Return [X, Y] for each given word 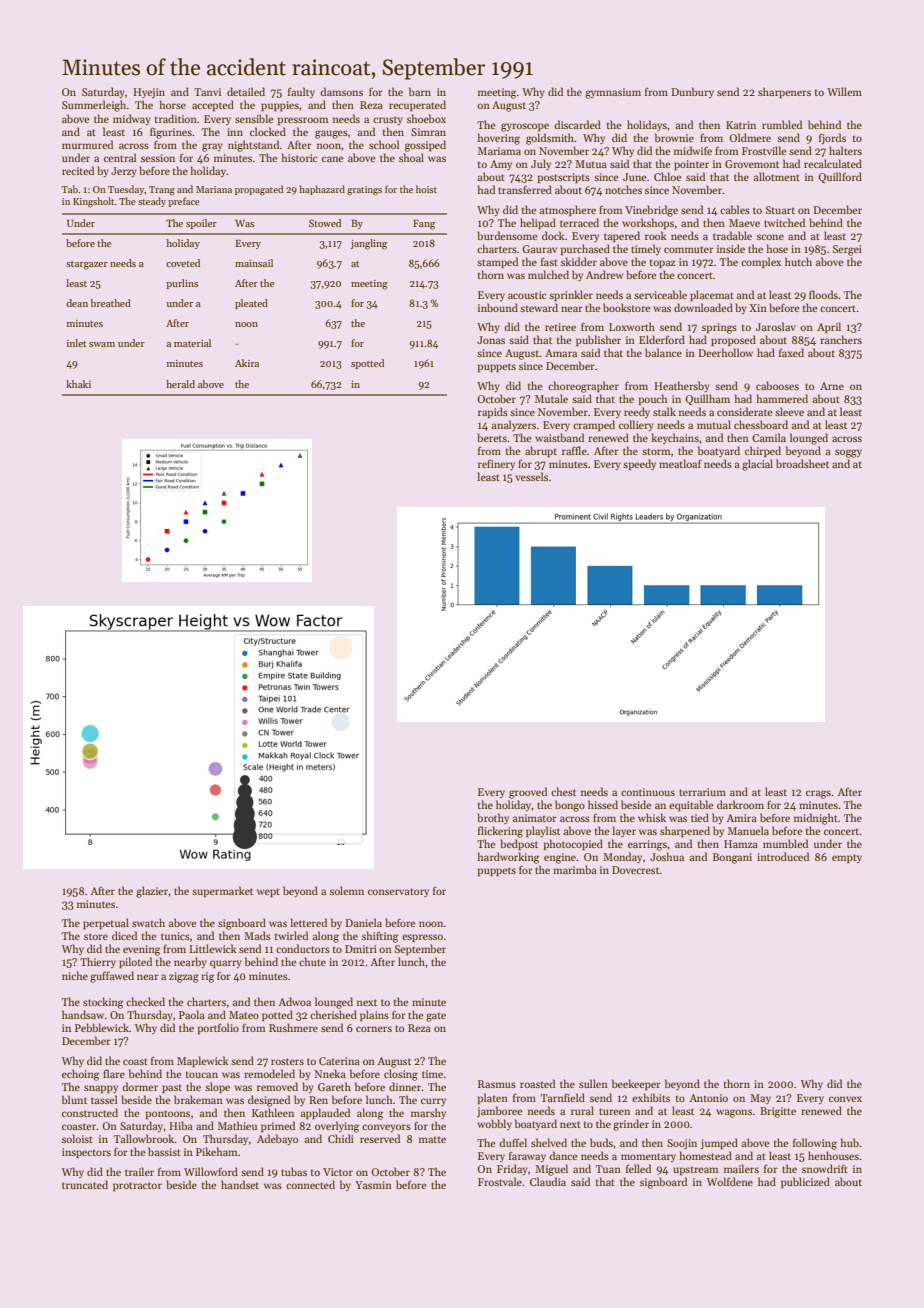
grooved [528, 793]
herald [180, 384]
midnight [816, 819]
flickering [500, 832]
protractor [137, 1186]
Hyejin [149, 93]
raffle [574, 450]
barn [420, 91]
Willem [844, 91]
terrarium [702, 792]
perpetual [106, 923]
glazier [152, 892]
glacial [757, 465]
